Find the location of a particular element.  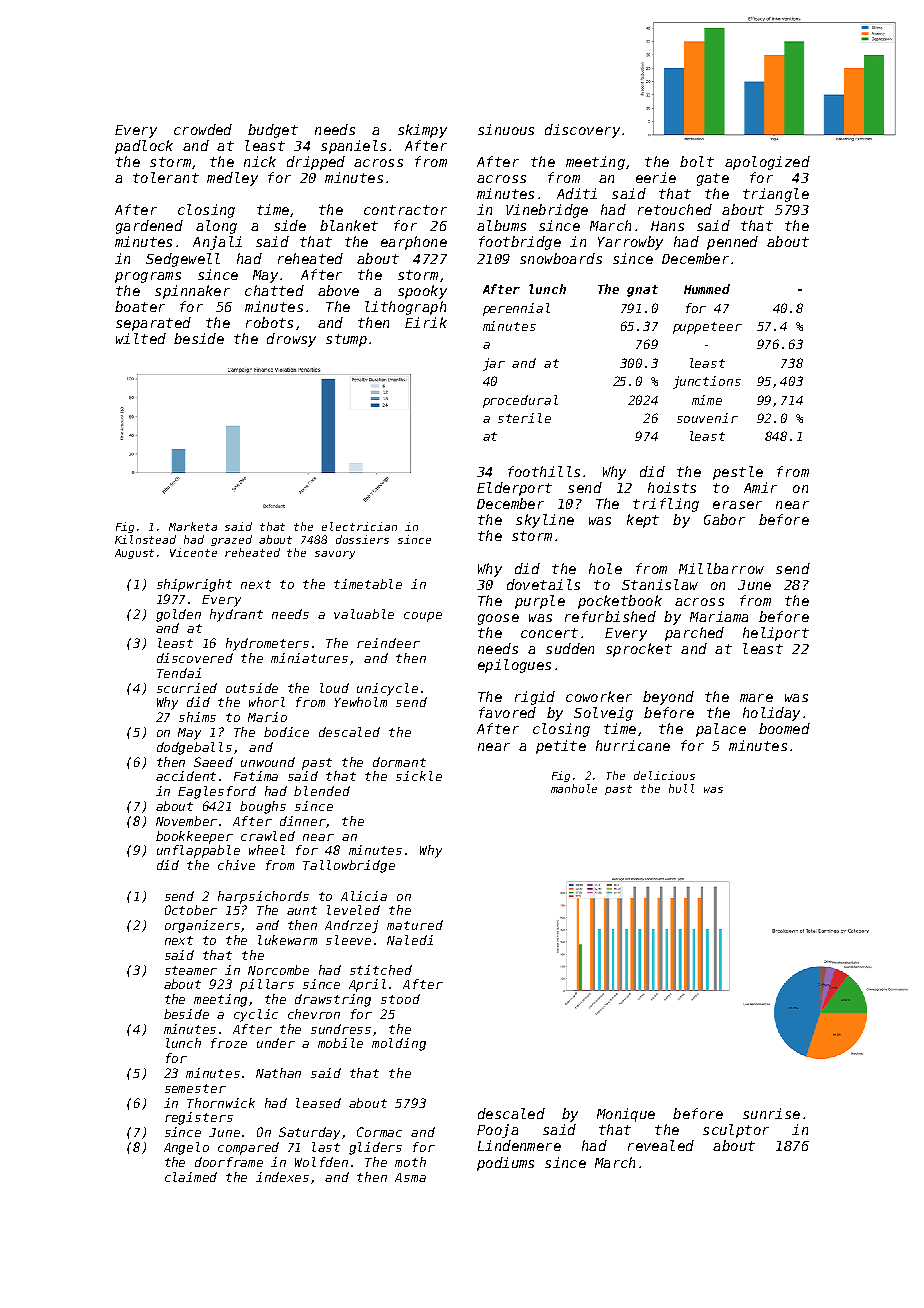

revealed is located at coordinates (661, 1145).
